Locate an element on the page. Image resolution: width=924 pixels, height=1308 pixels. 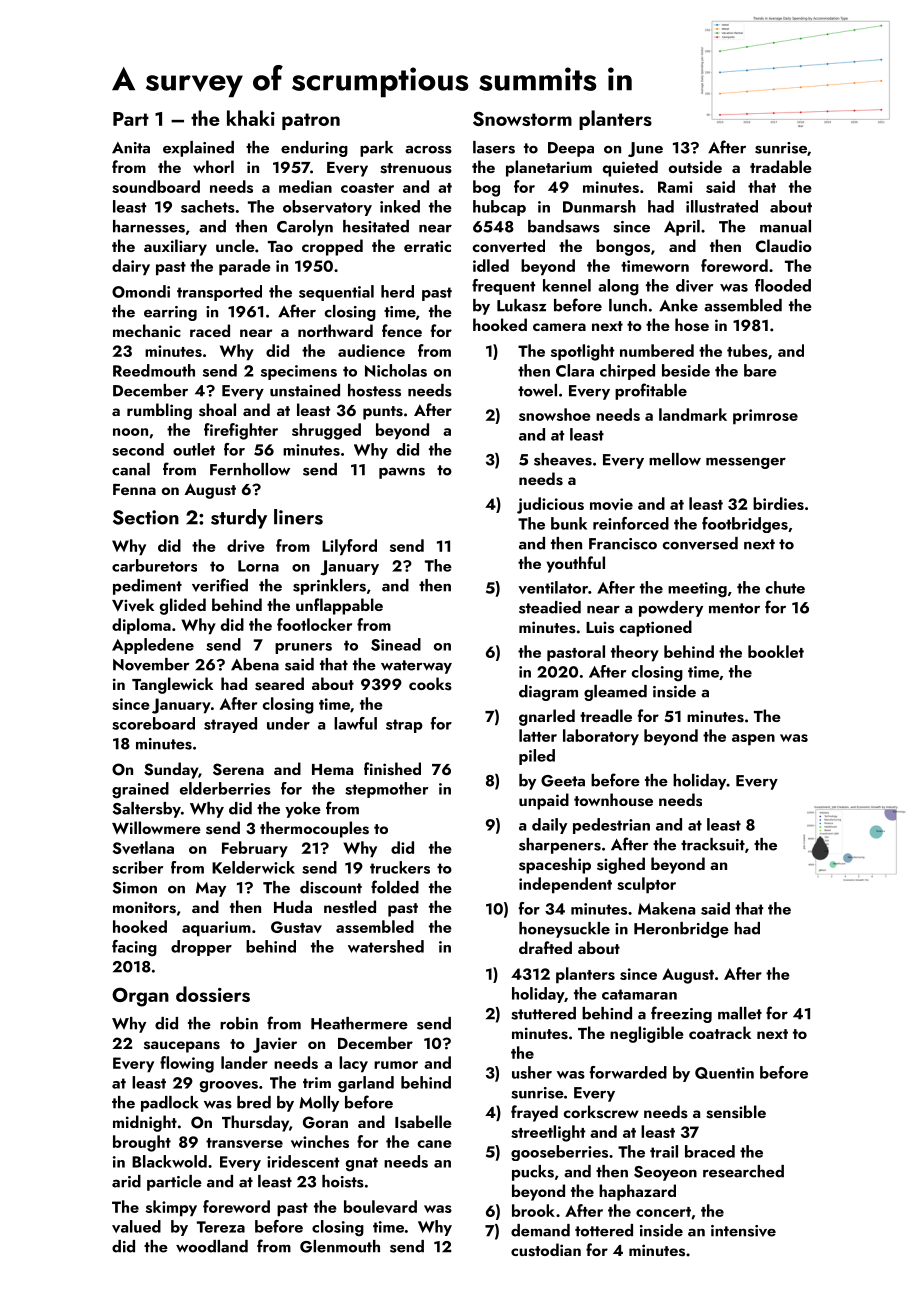
iridescent is located at coordinates (303, 1161).
